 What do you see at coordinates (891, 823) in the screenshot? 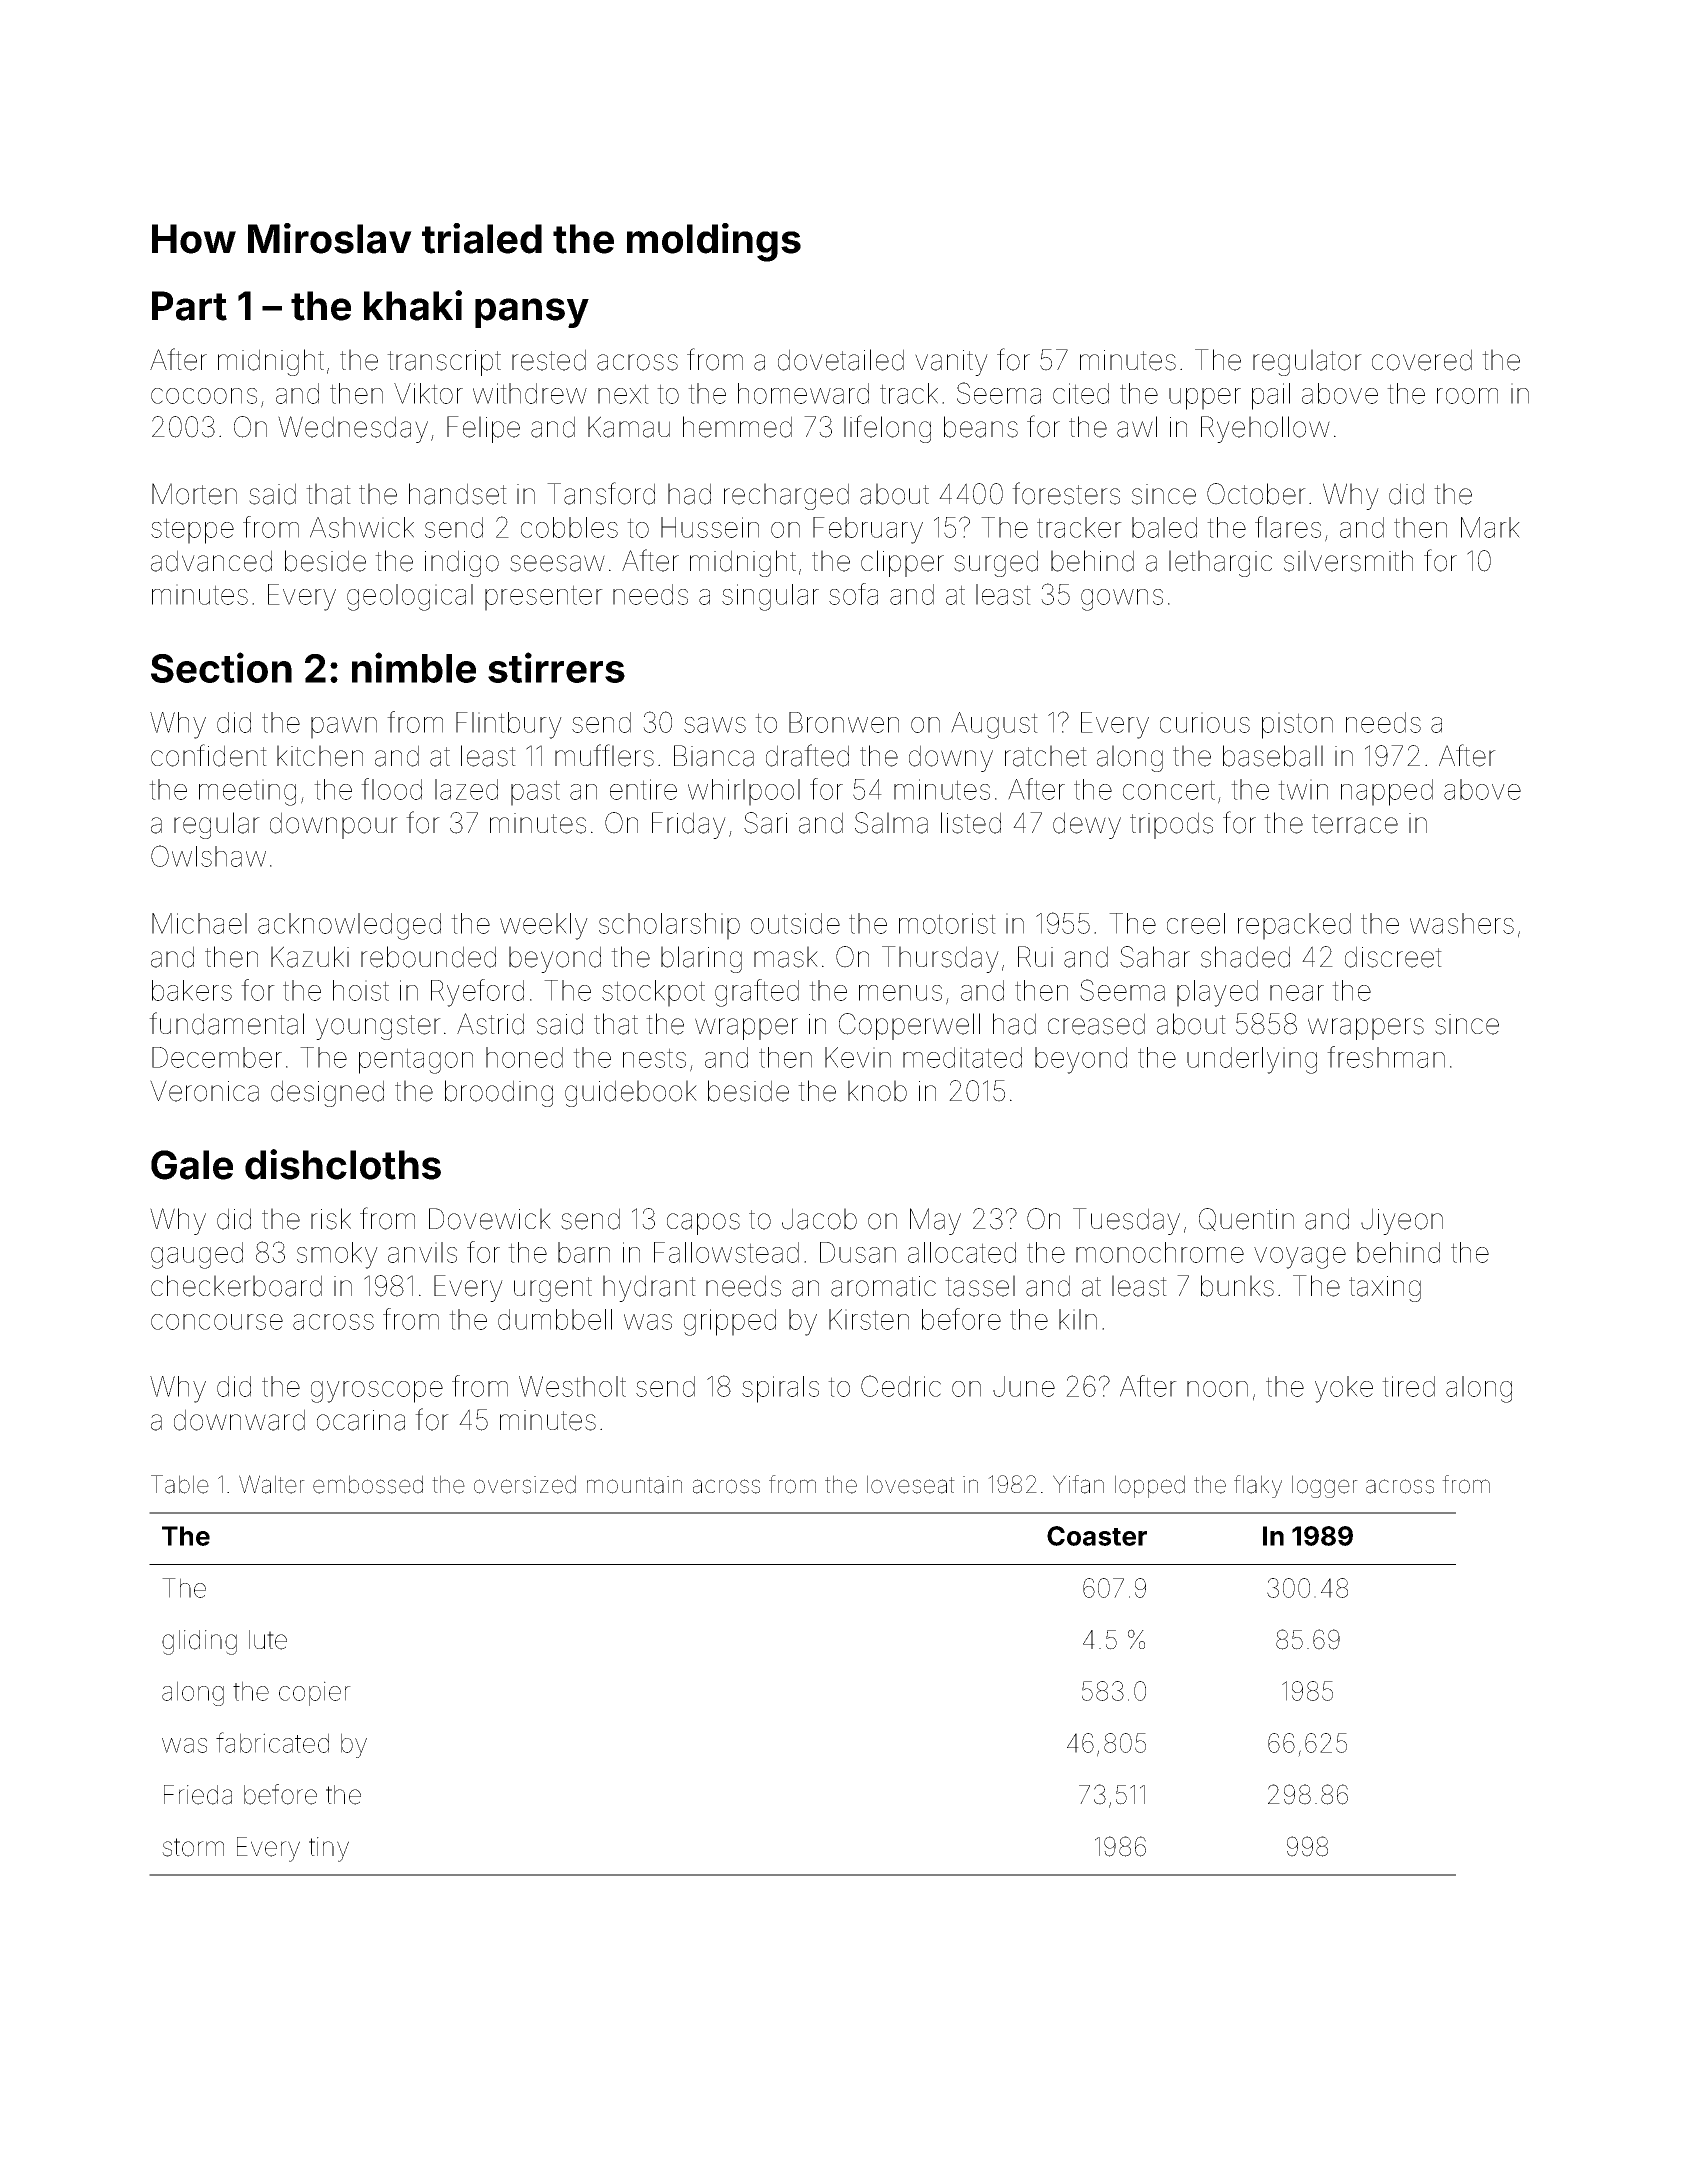
I see `Salma` at bounding box center [891, 823].
